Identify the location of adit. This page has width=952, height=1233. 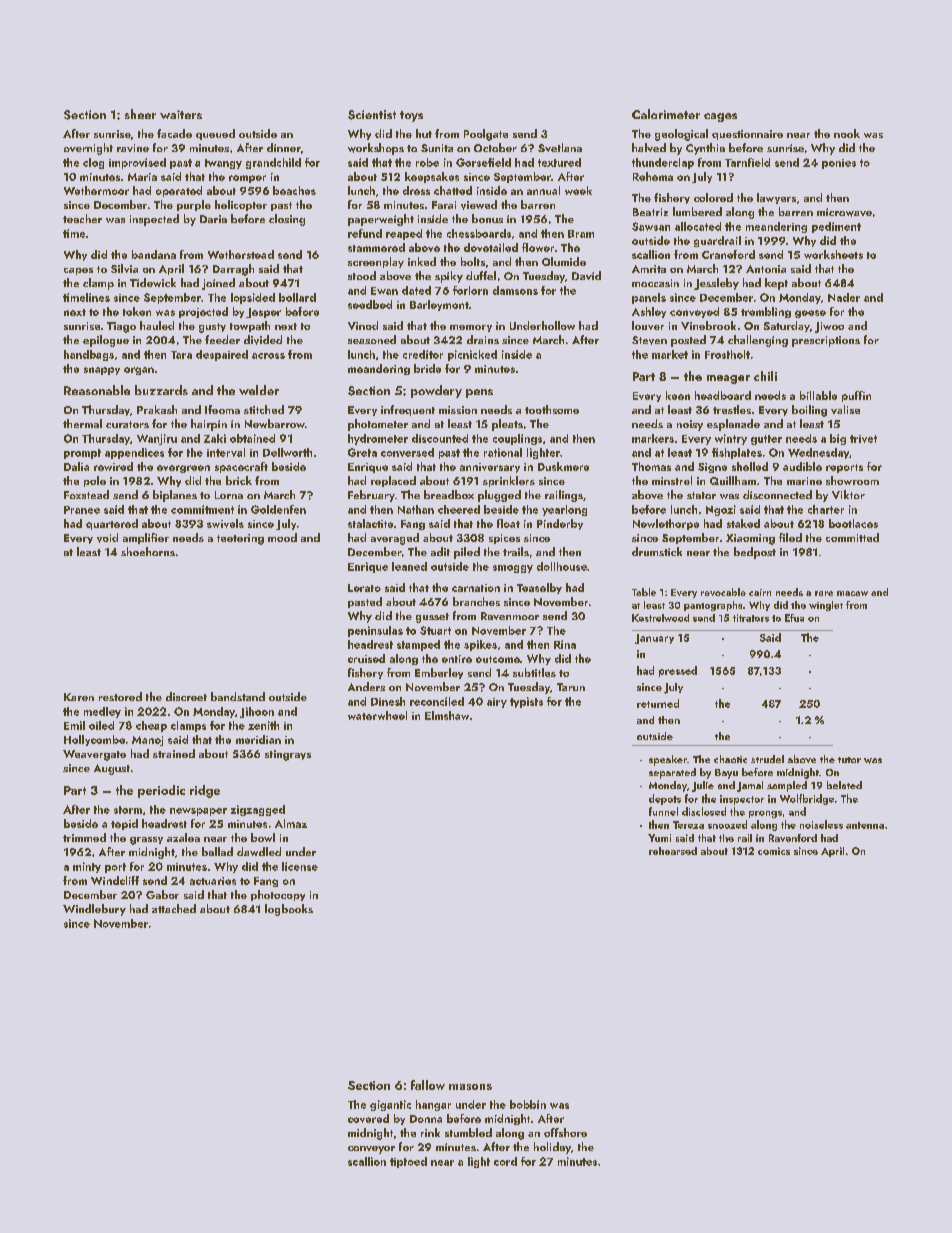
(440, 551).
